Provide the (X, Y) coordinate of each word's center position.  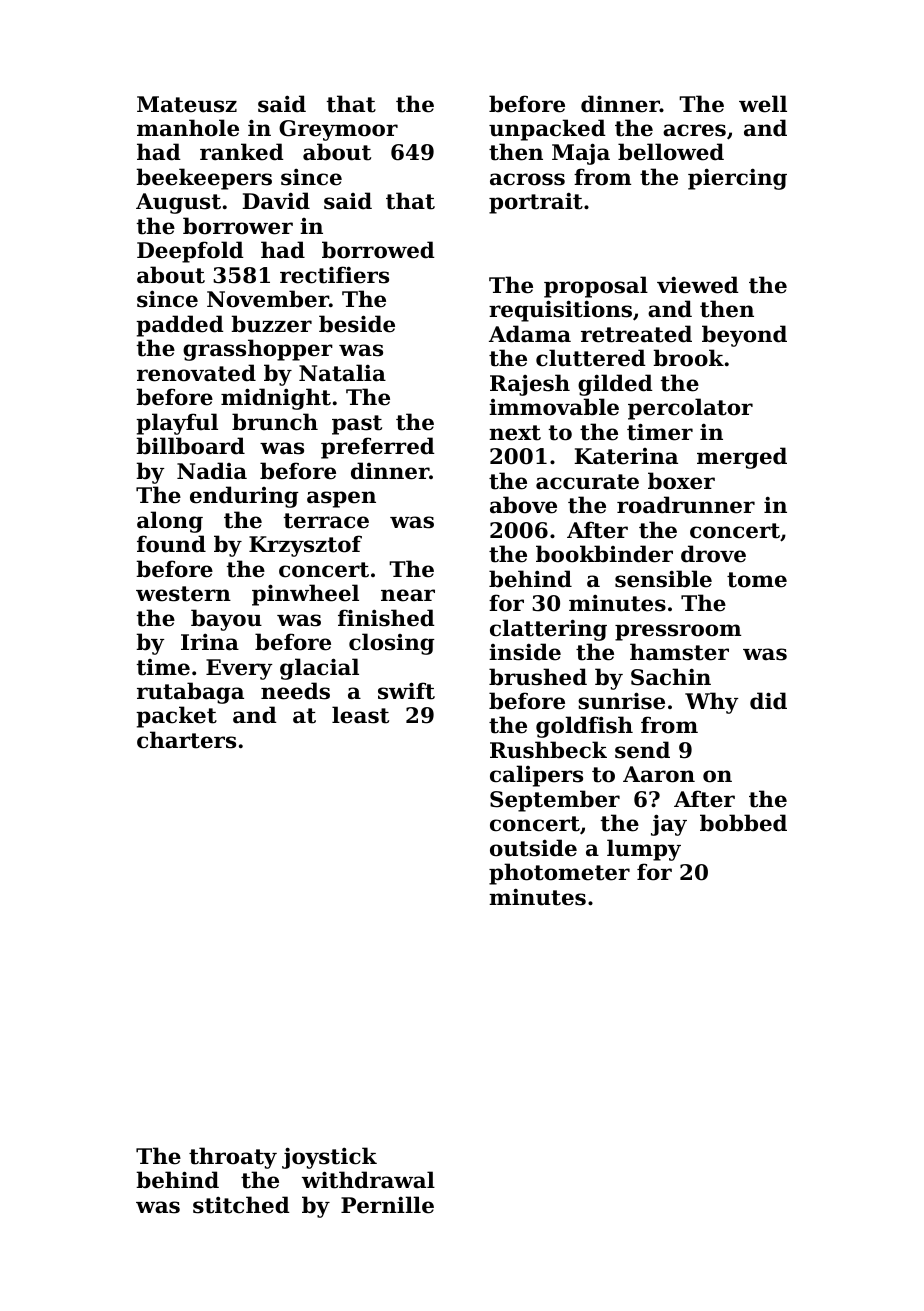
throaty (233, 1158)
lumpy (644, 850)
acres (694, 130)
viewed (698, 285)
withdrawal (368, 1180)
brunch (275, 422)
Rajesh (530, 385)
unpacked (547, 130)
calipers (536, 776)
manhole (188, 128)
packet (176, 717)
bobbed (743, 823)
